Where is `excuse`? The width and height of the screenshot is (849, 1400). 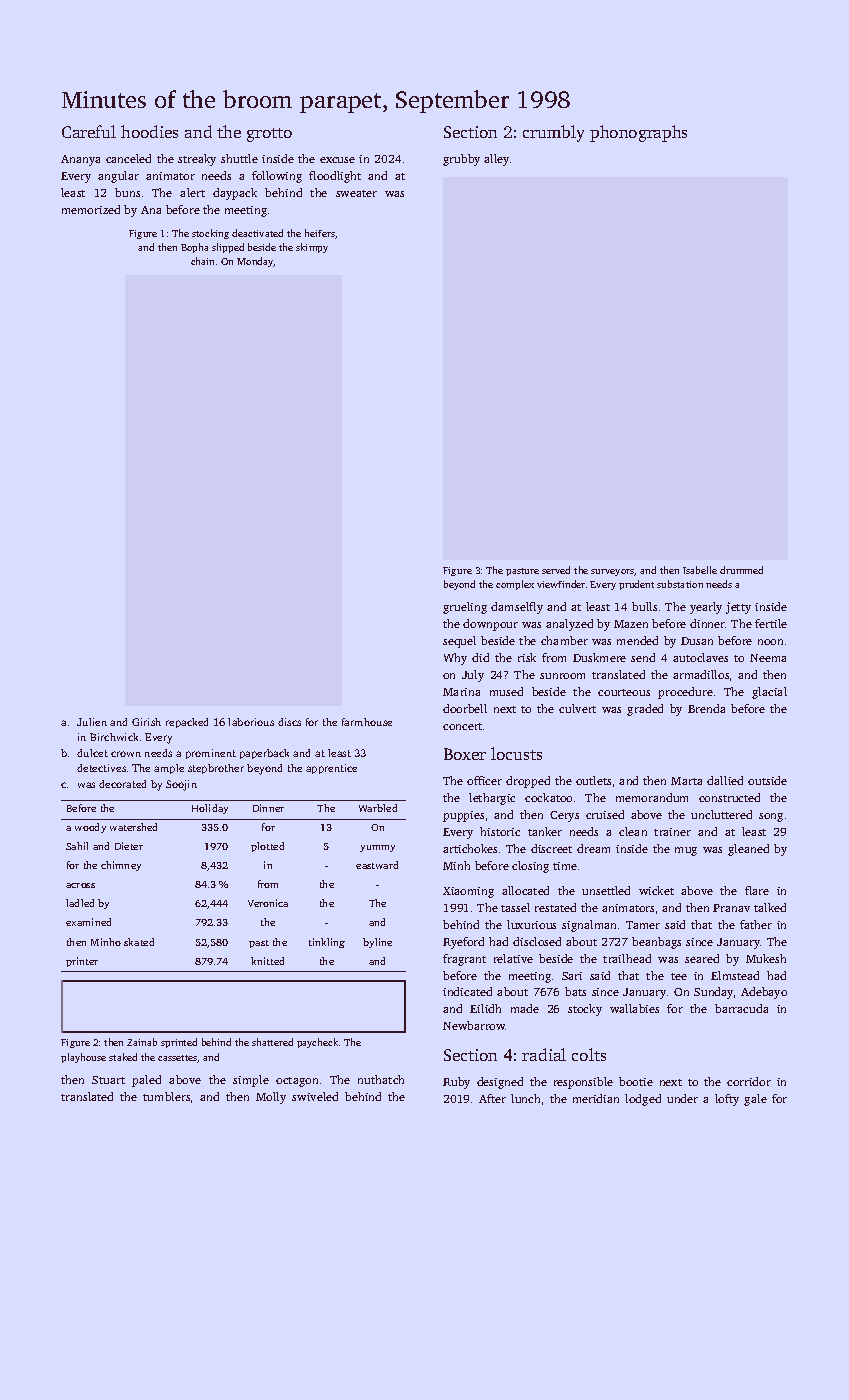 excuse is located at coordinates (337, 160).
